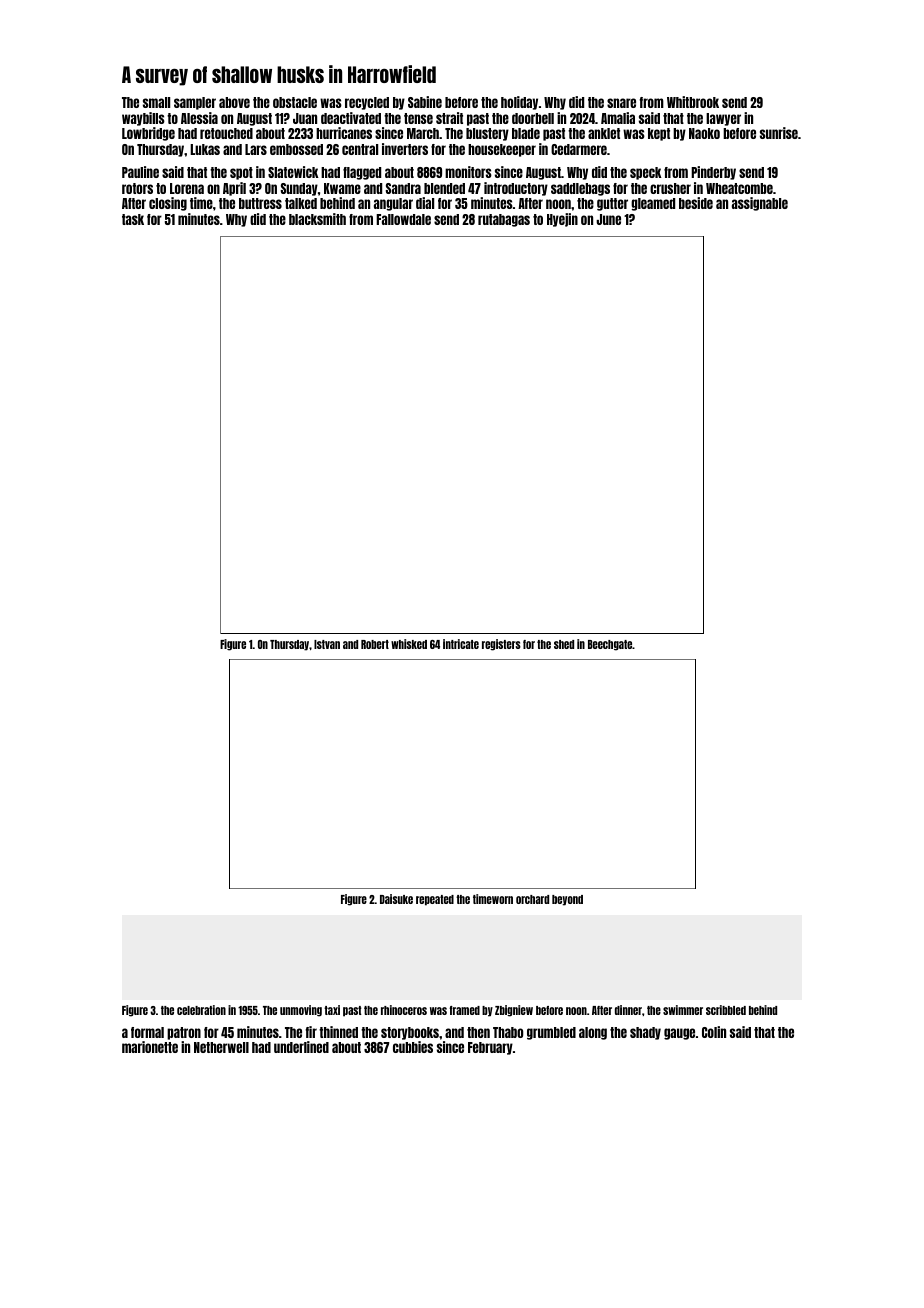 The image size is (924, 1308). I want to click on assignable, so click(760, 204).
